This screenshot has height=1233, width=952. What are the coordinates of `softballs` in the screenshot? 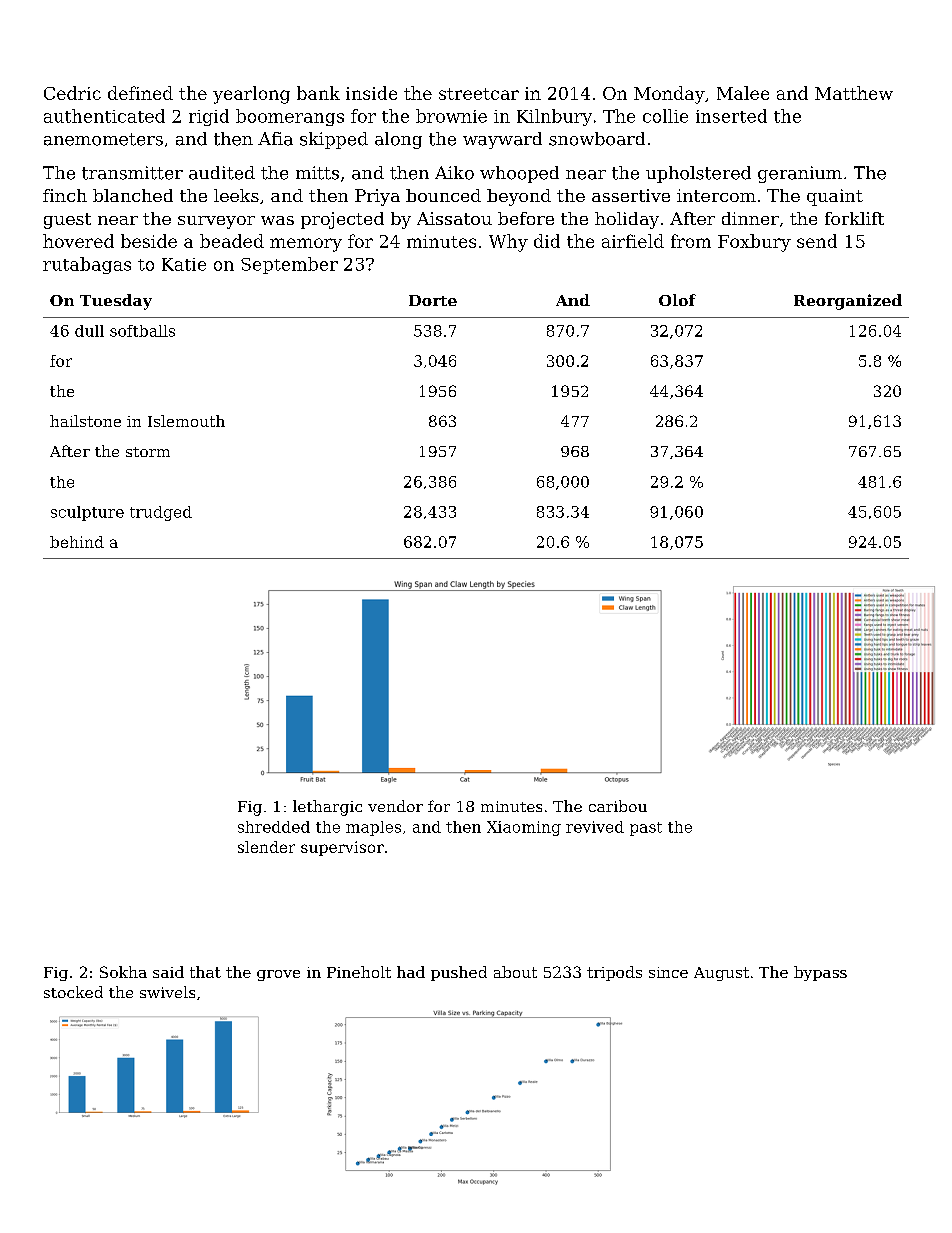 It's located at (142, 331).
